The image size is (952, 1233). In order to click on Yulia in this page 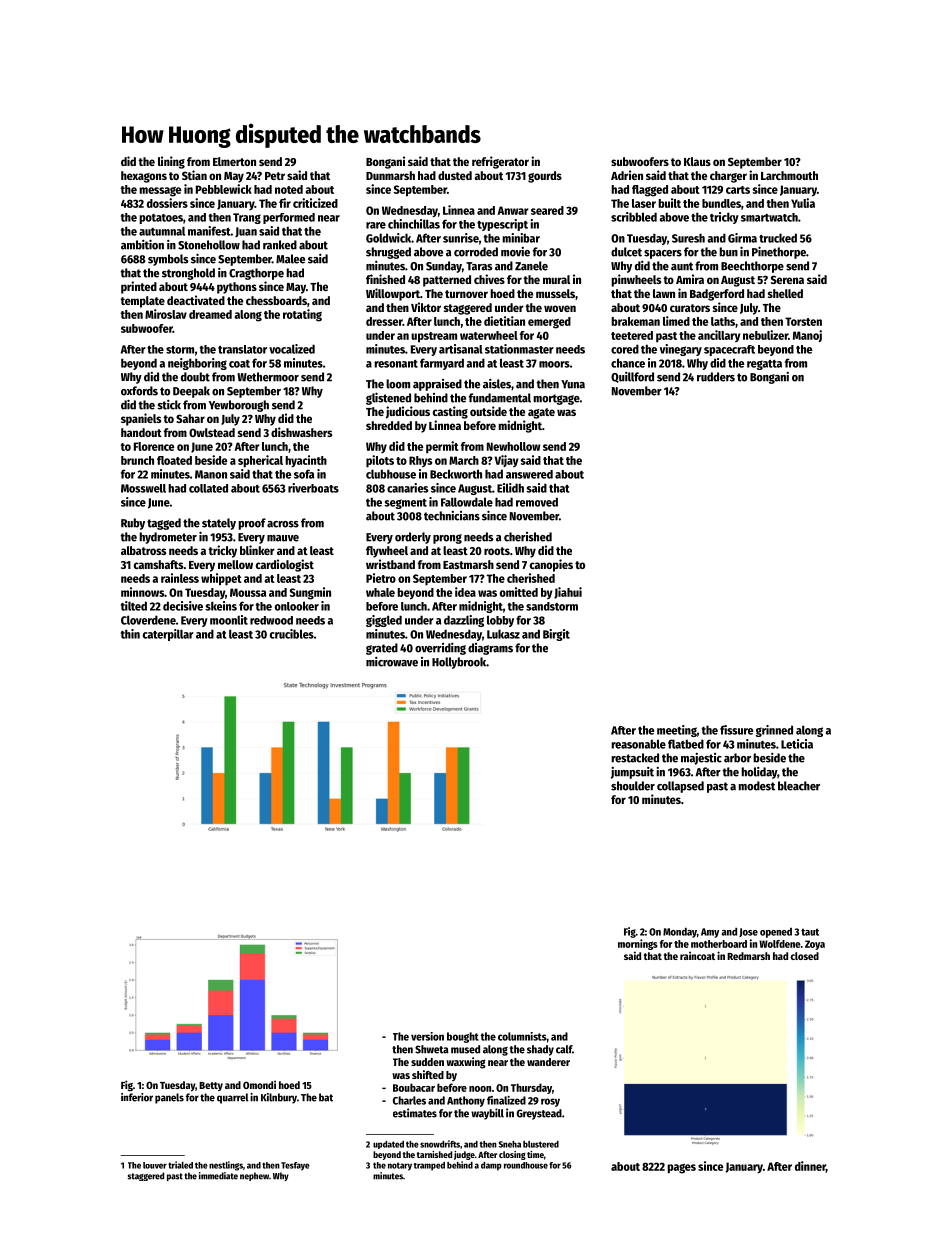, I will do `click(803, 203)`.
